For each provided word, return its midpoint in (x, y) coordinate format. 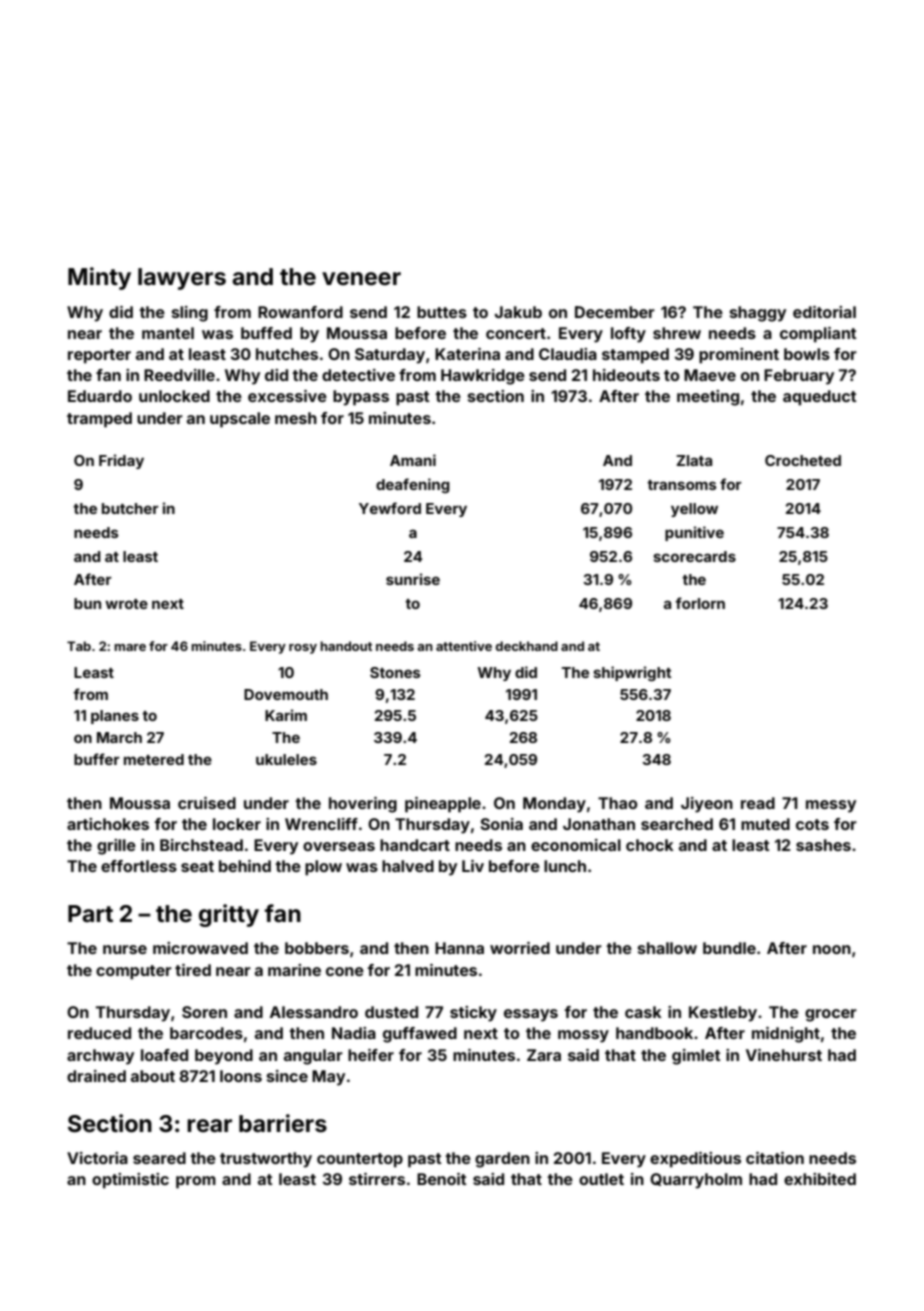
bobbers (317, 948)
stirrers (377, 1179)
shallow (667, 948)
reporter (99, 356)
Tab (79, 646)
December (615, 312)
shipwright (632, 673)
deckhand (527, 646)
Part (90, 913)
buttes (442, 312)
